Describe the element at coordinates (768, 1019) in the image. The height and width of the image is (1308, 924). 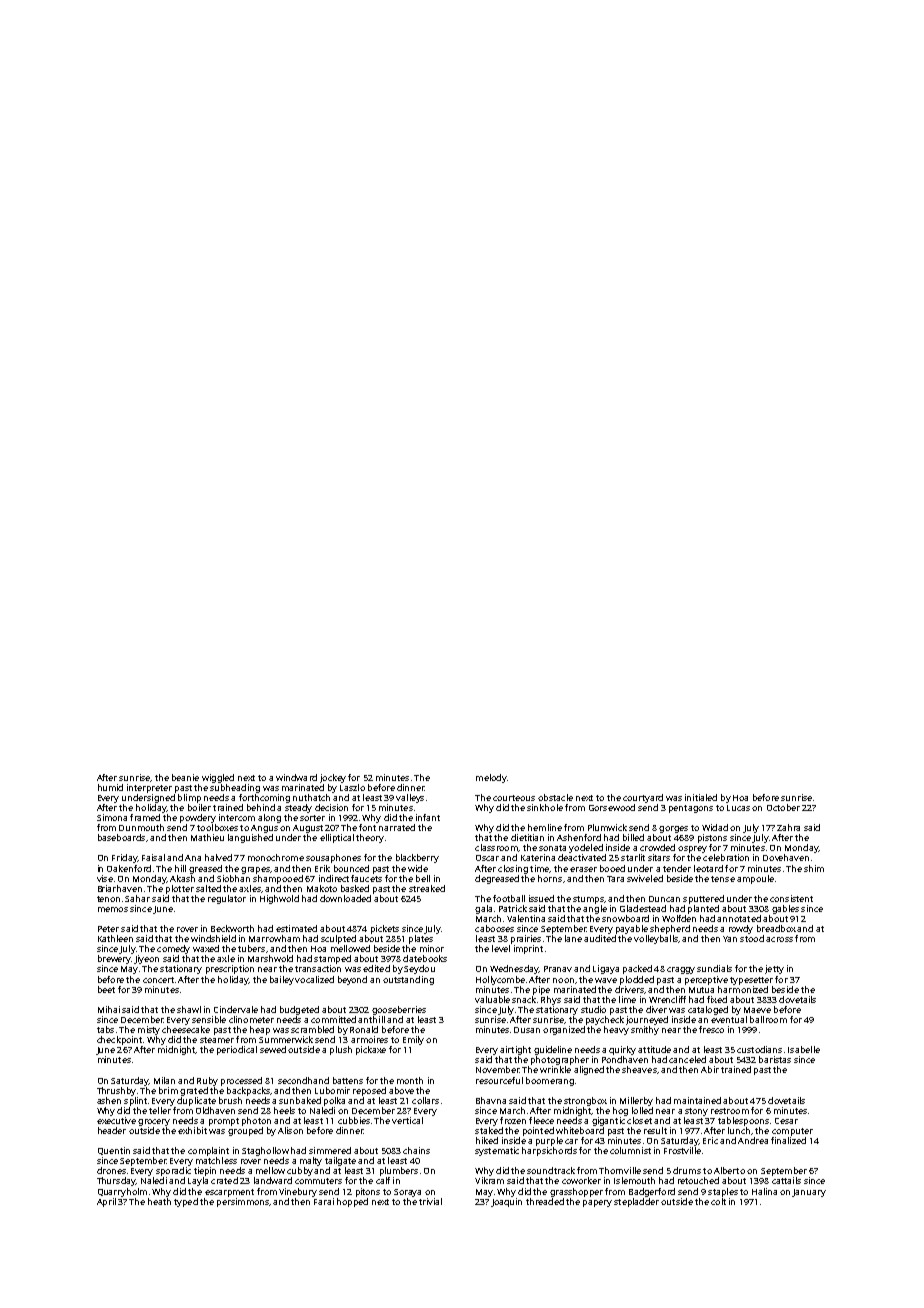
I see `ballroom` at that location.
